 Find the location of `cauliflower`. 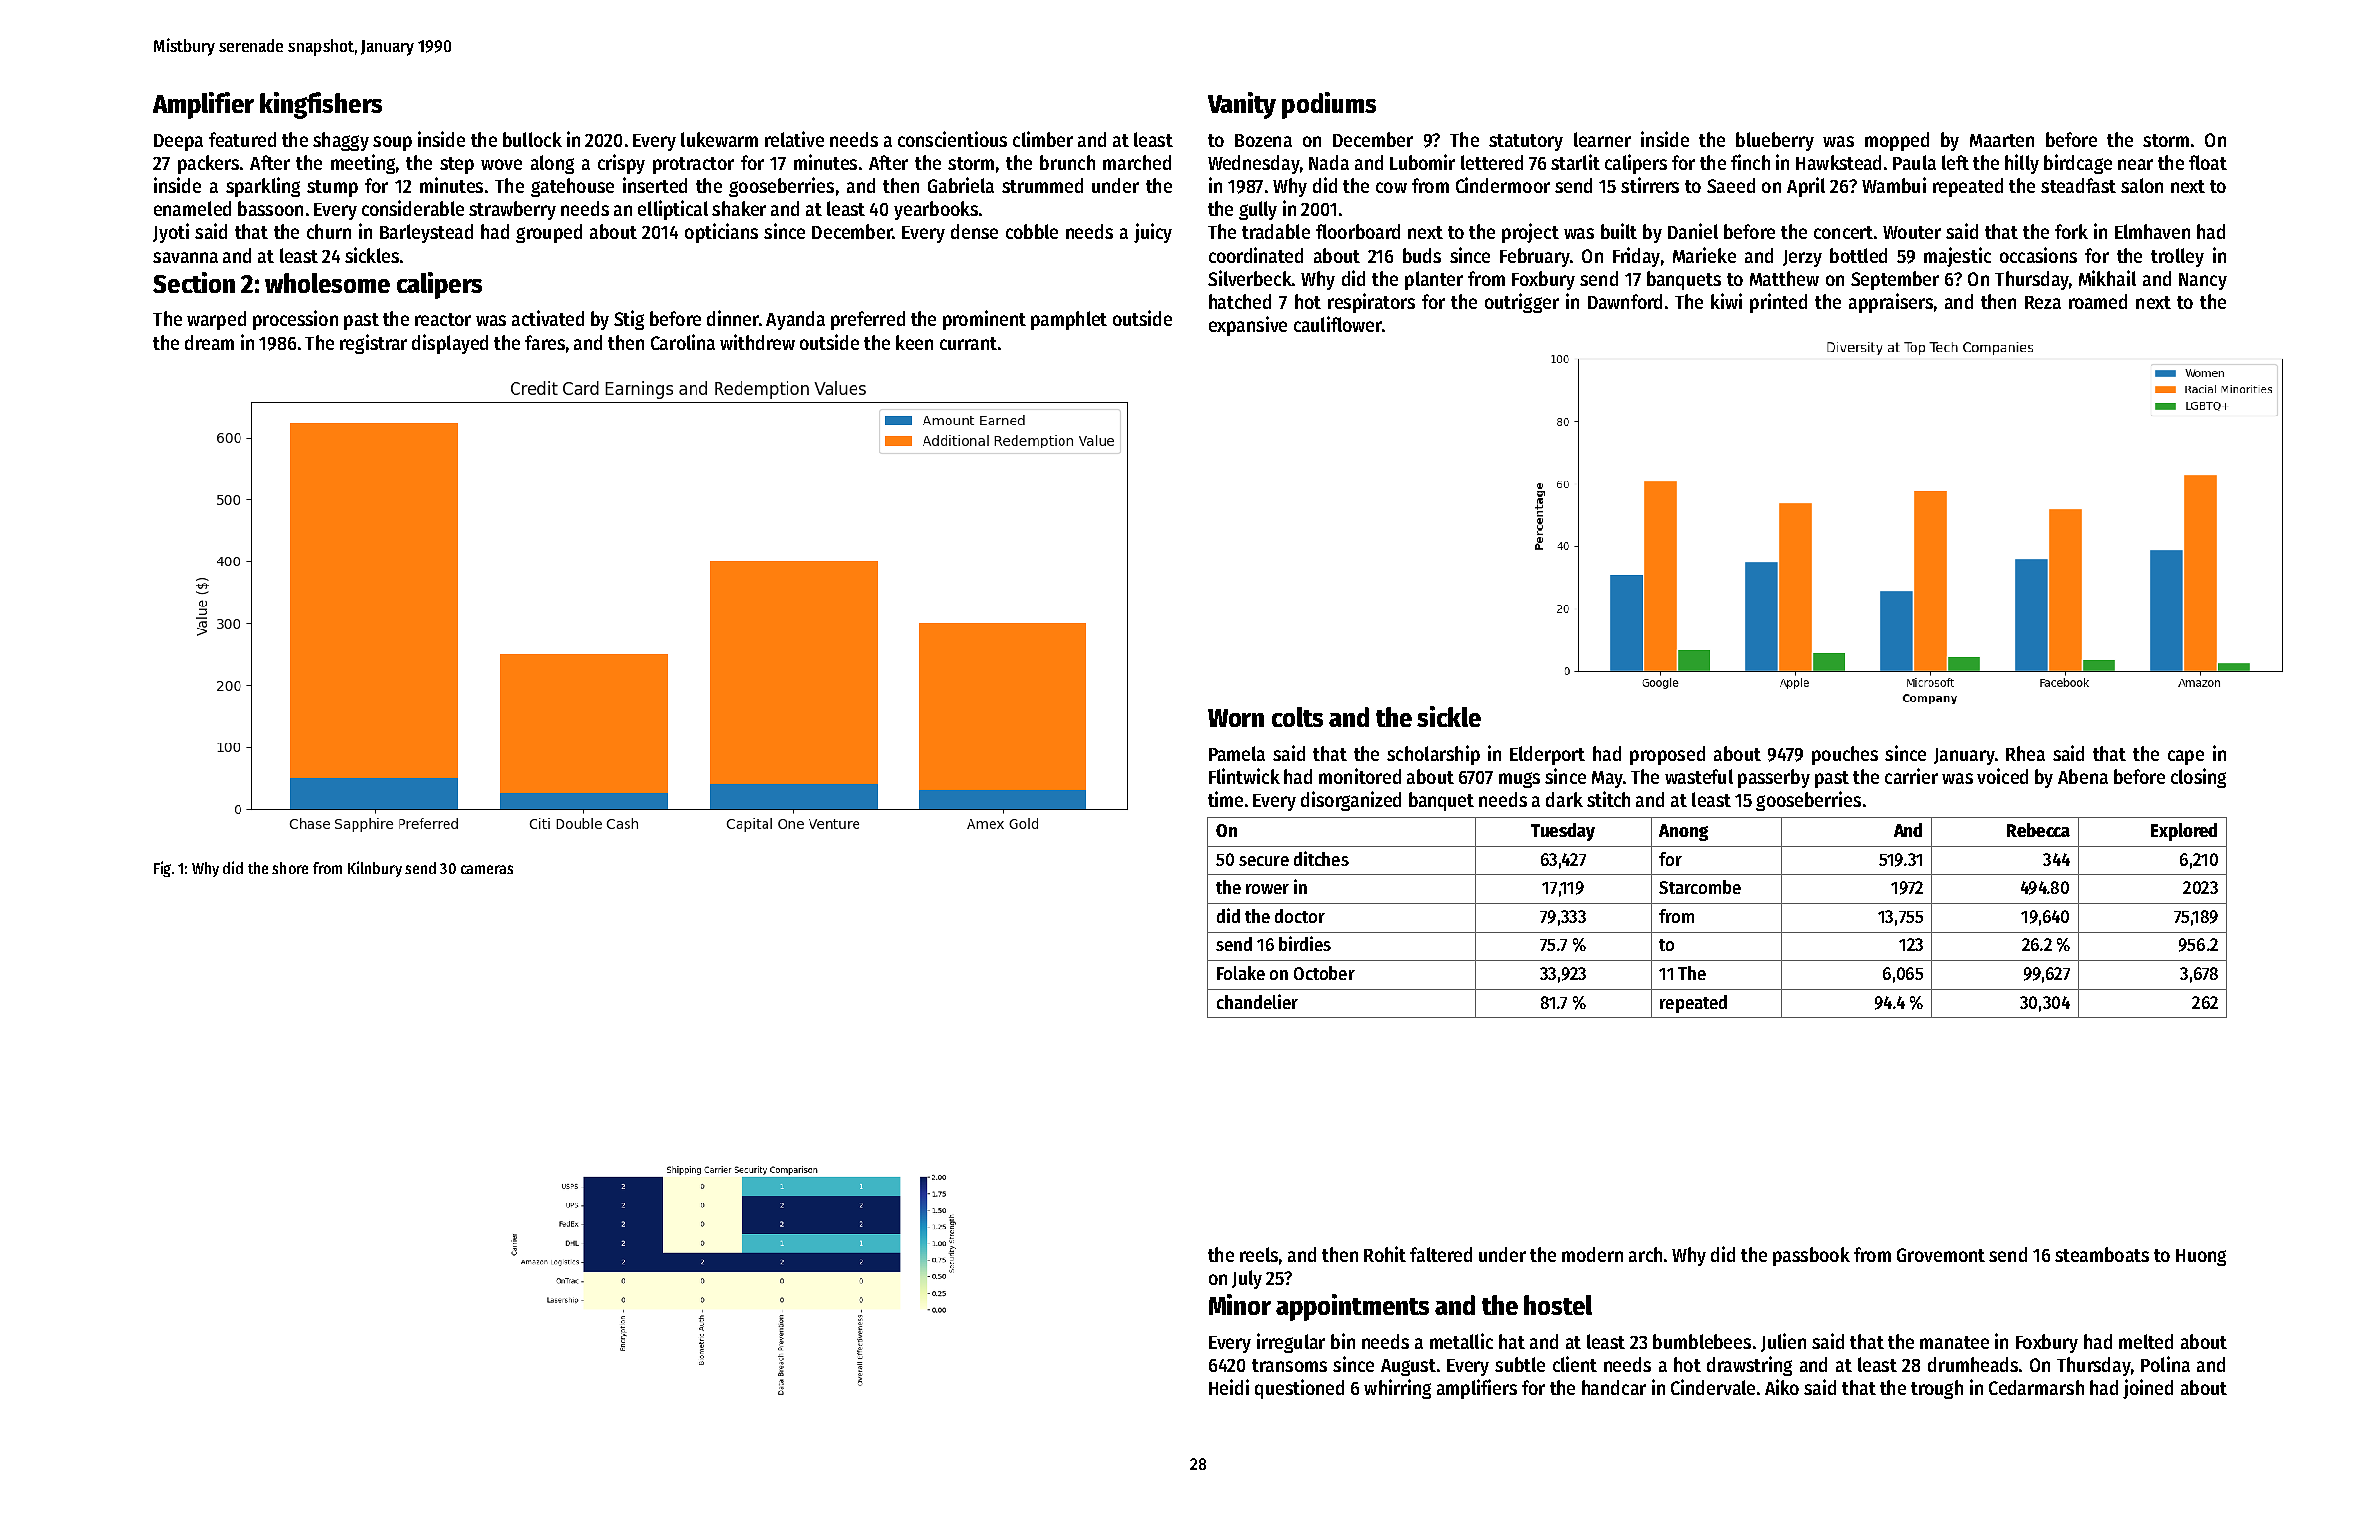

cauliflower is located at coordinates (1338, 324).
